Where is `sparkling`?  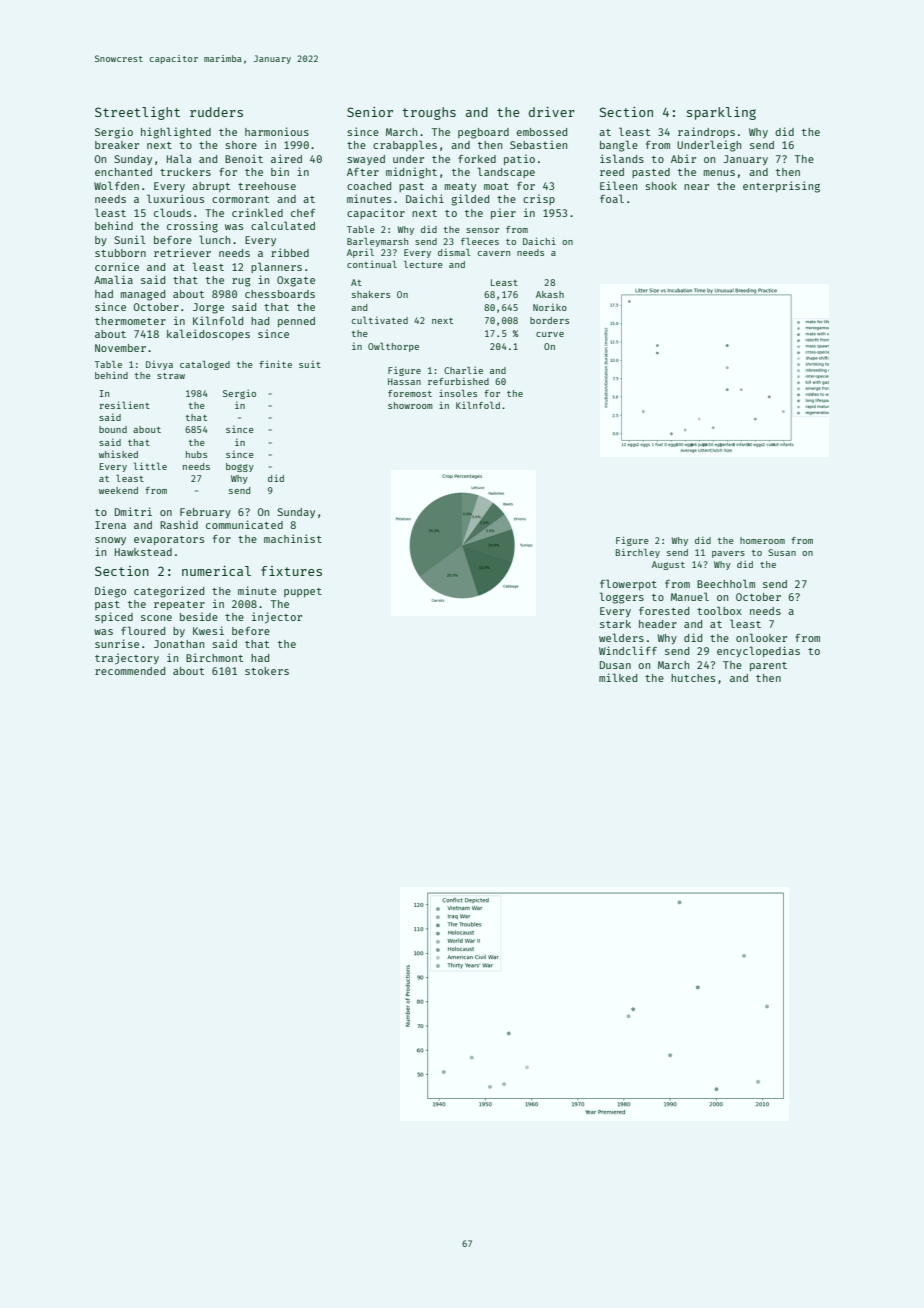
sparkling is located at coordinates (721, 113).
